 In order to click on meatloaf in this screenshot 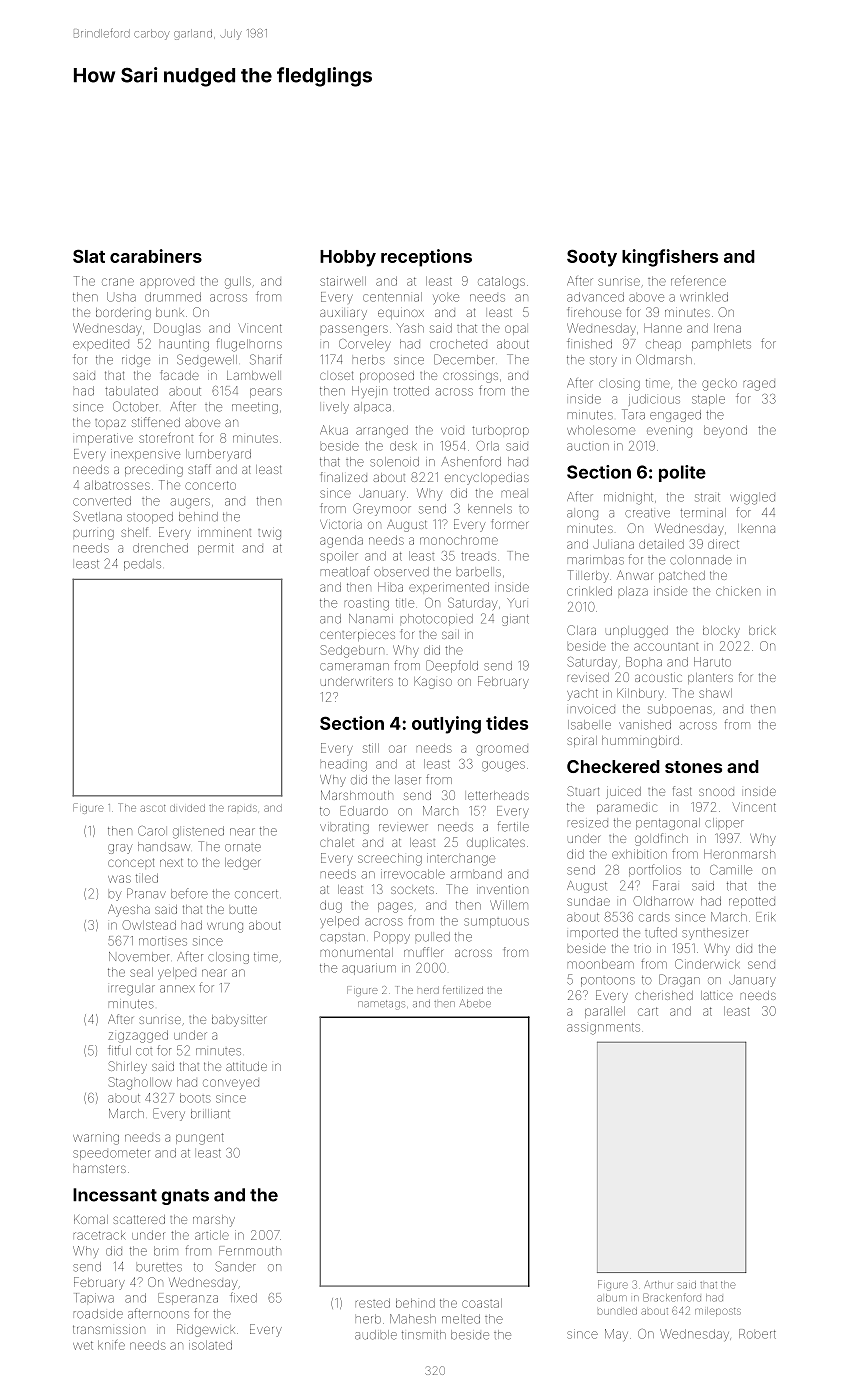, I will do `click(345, 571)`.
